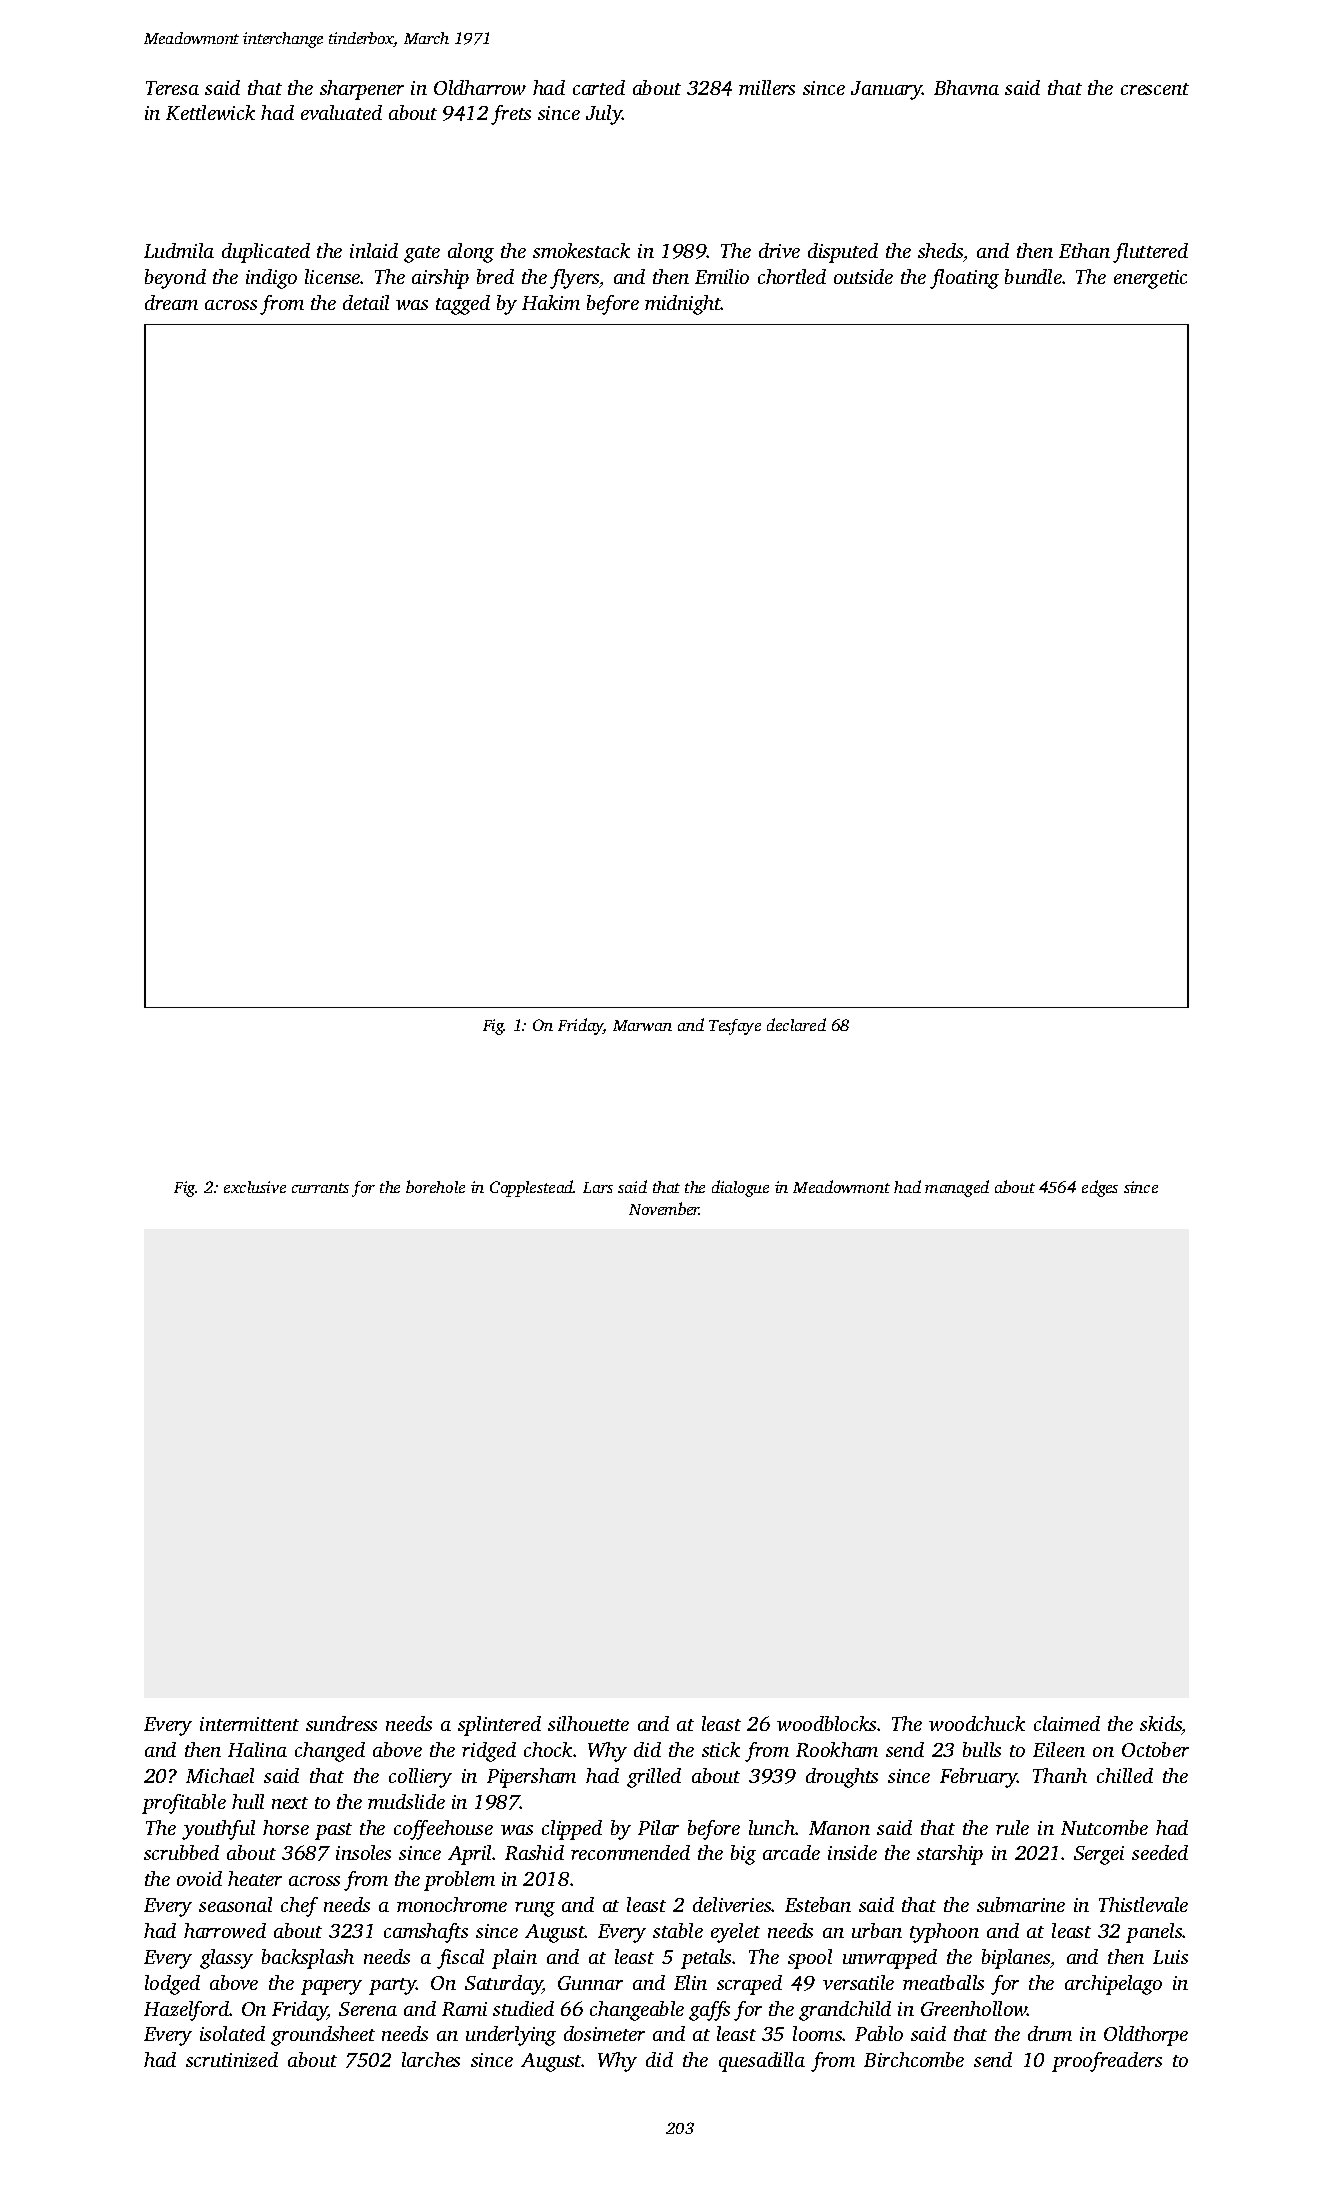  What do you see at coordinates (1100, 1188) in the page?
I see `edges` at bounding box center [1100, 1188].
